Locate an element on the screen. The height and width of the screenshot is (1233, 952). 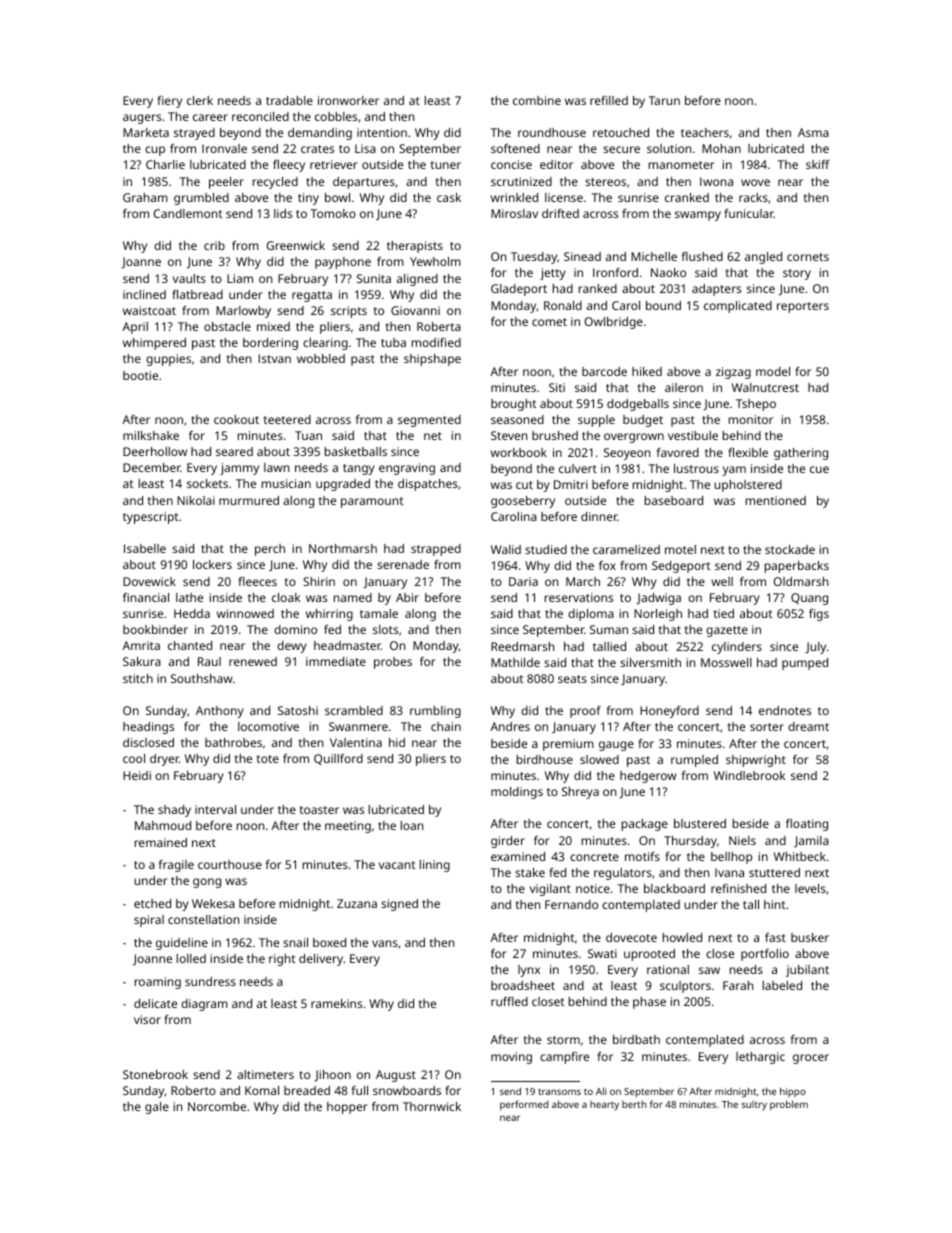
combine is located at coordinates (537, 100).
